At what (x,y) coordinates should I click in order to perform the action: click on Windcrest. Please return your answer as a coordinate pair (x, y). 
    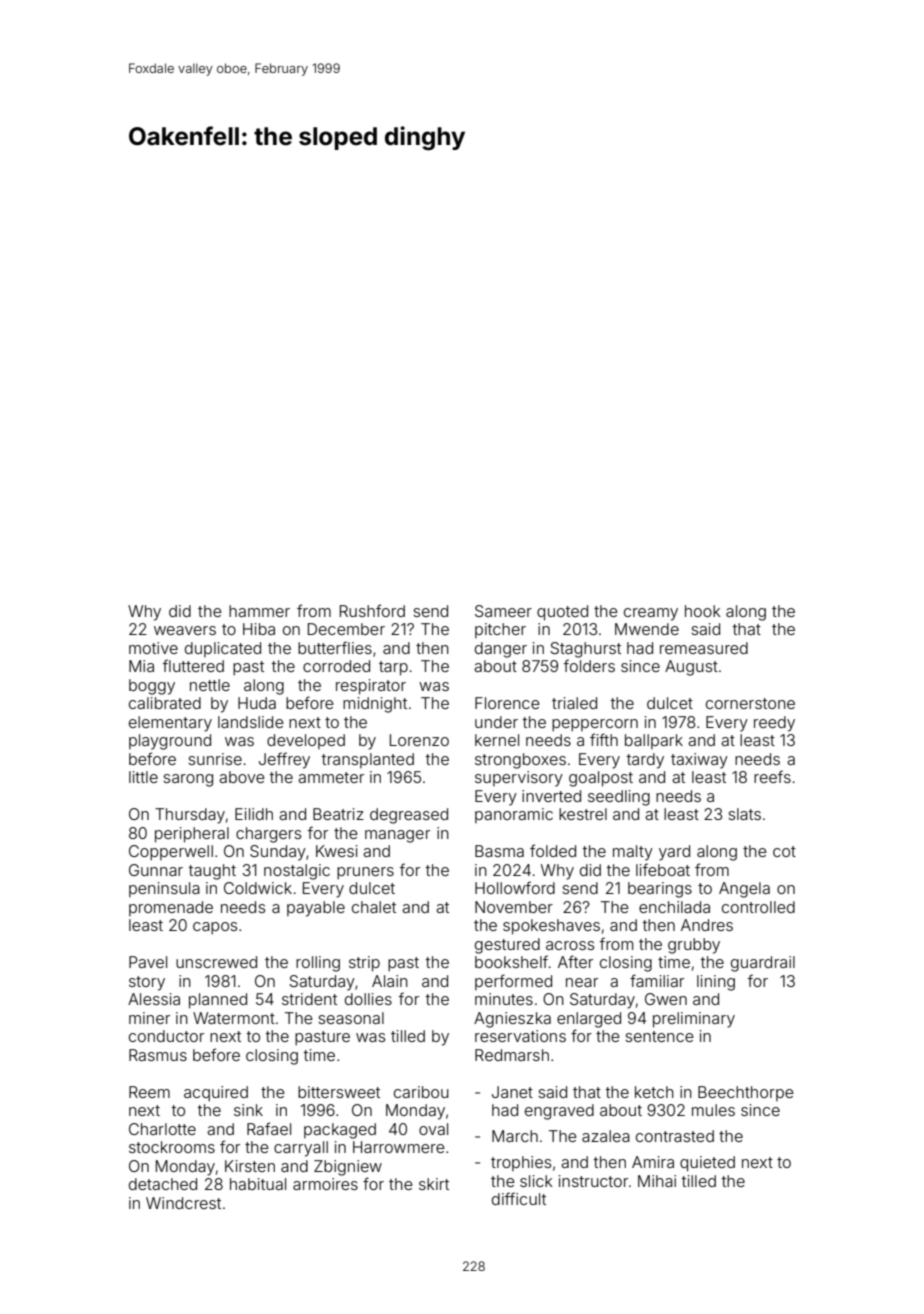
    Looking at the image, I should click on (183, 1203).
